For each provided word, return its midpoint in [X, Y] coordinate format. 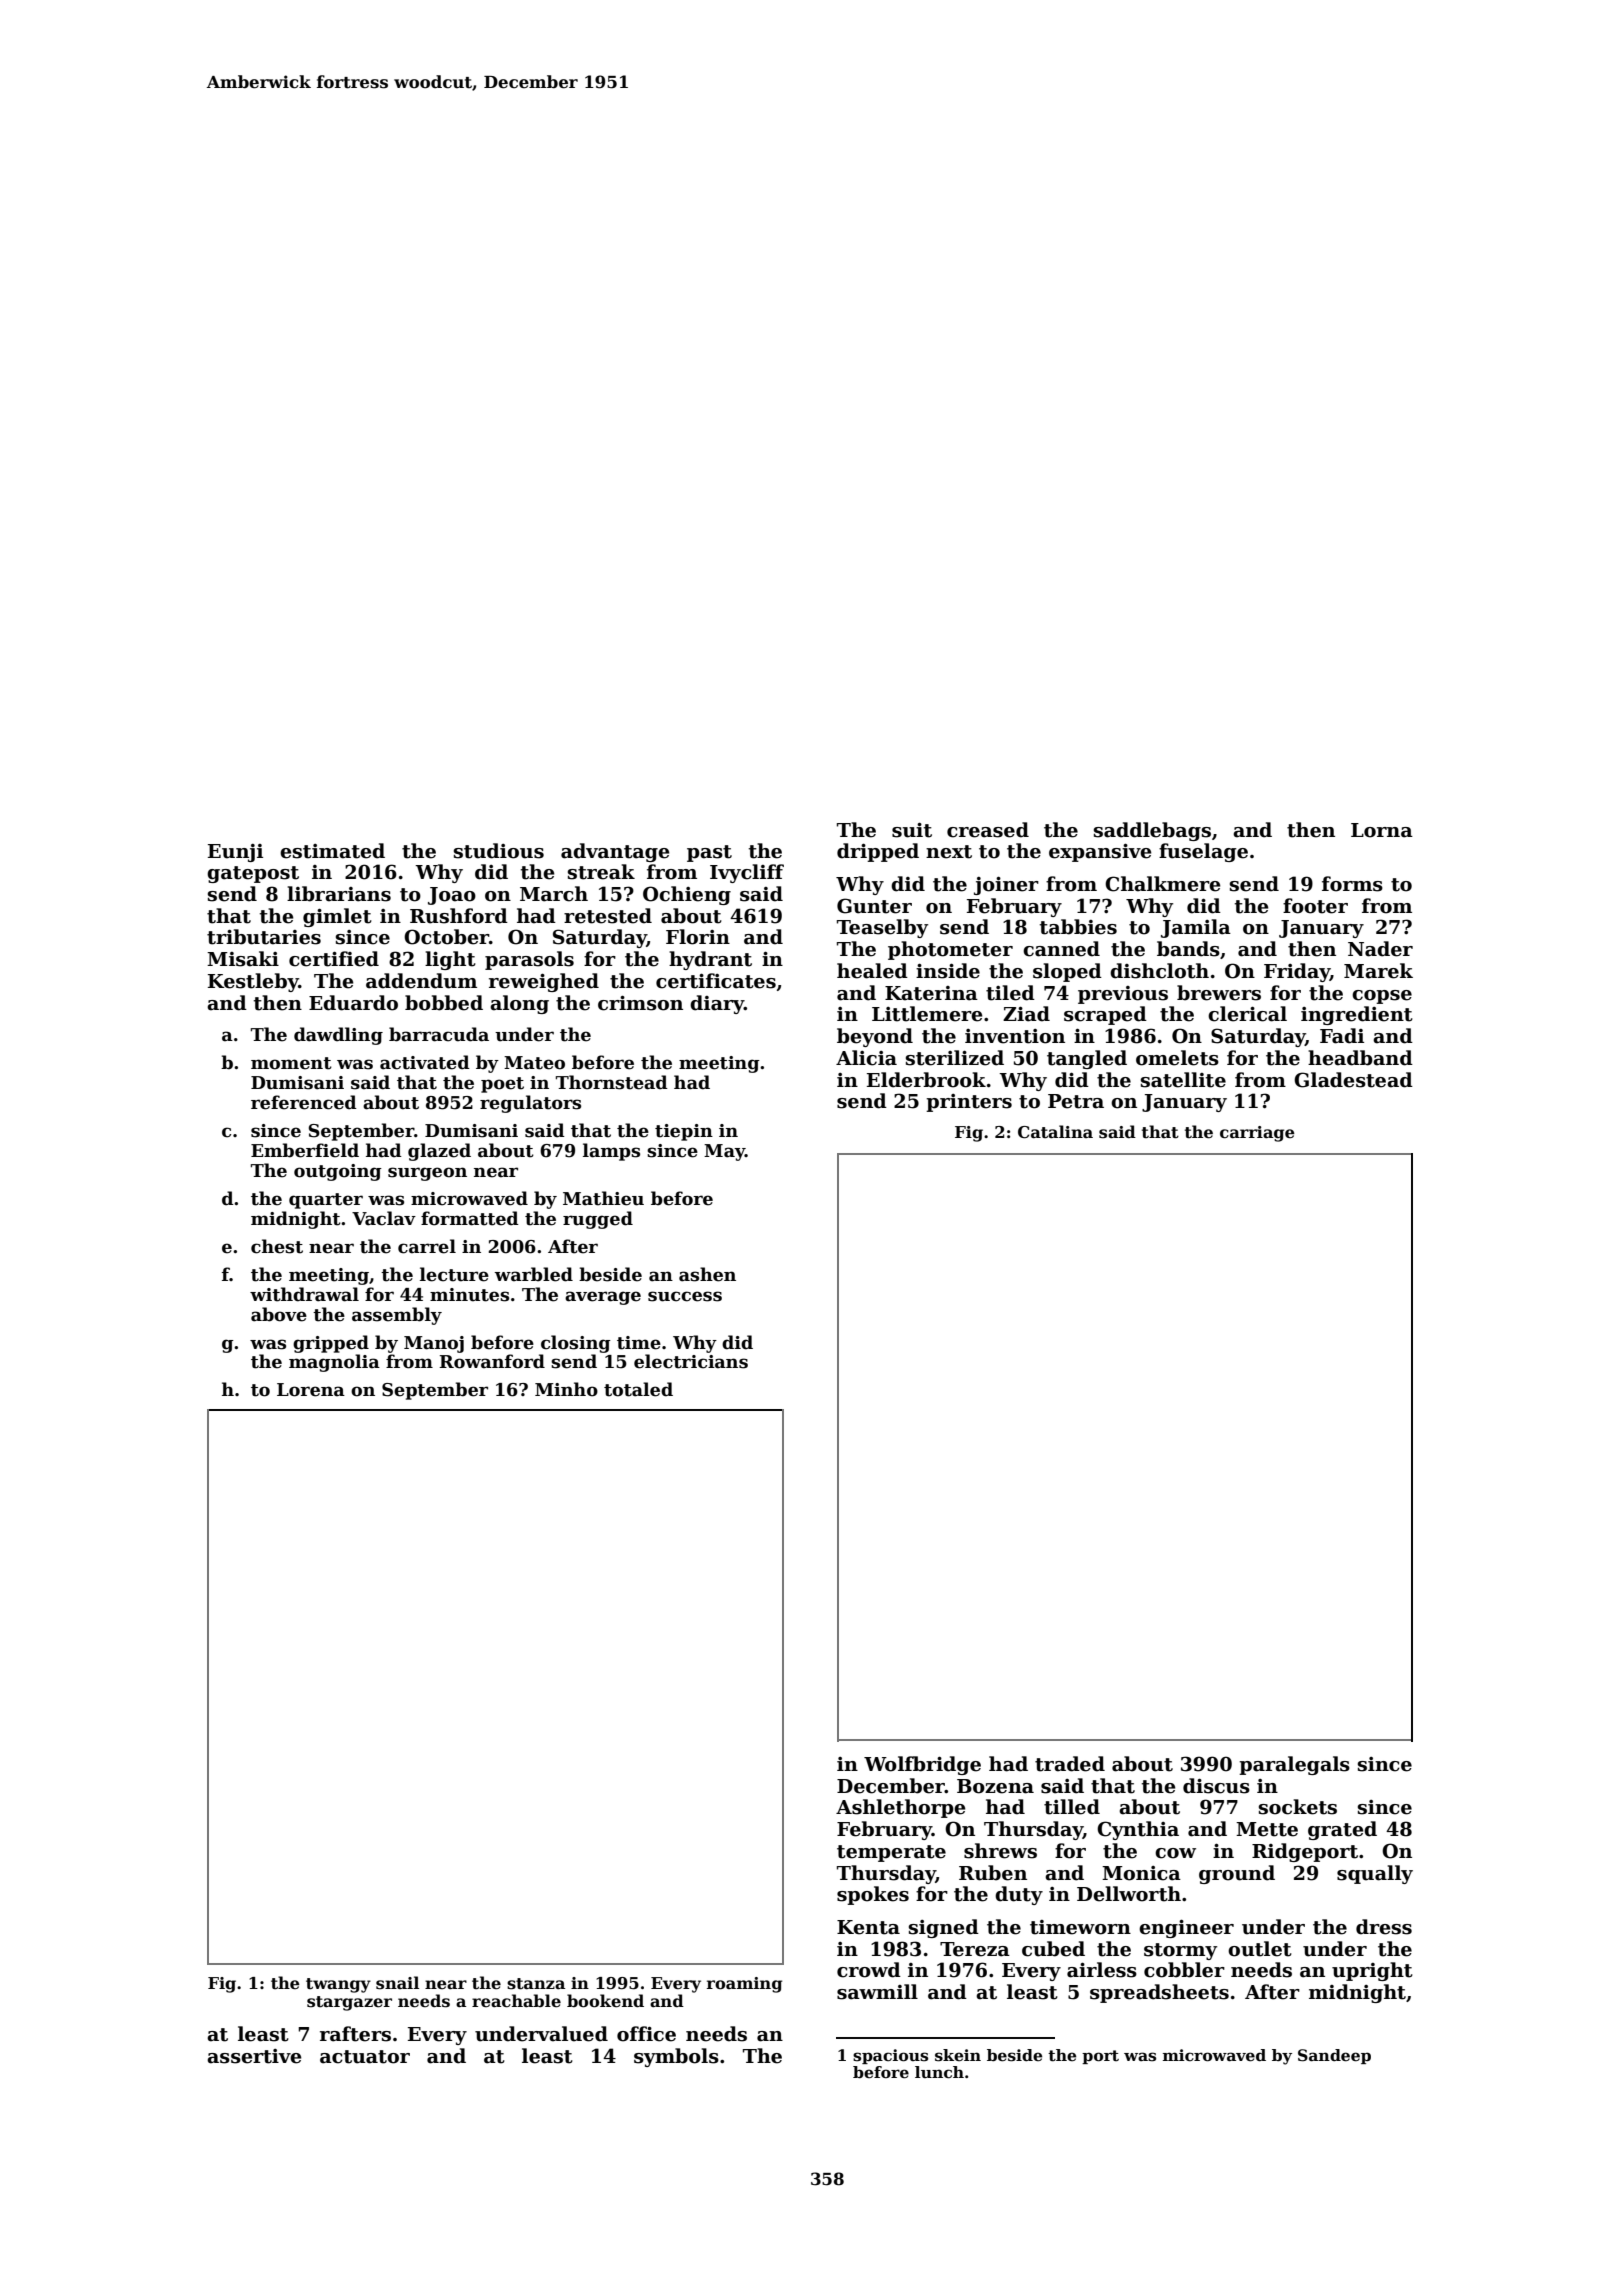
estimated [332, 851]
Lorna [1382, 830]
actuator [365, 2057]
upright [1372, 1971]
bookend [605, 2001]
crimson [640, 1003]
